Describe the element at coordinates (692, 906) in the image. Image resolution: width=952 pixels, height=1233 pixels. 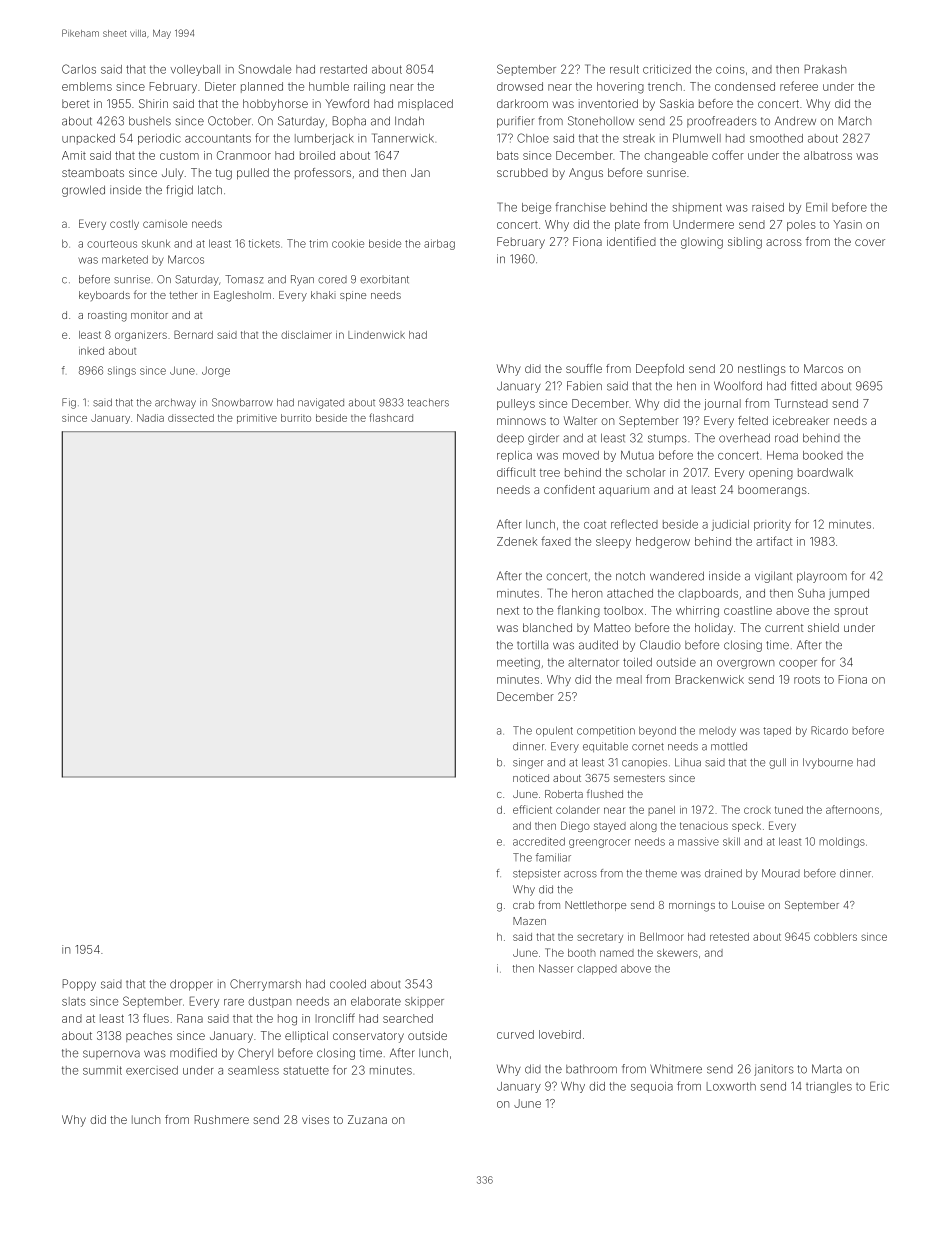
I see `mornings` at that location.
